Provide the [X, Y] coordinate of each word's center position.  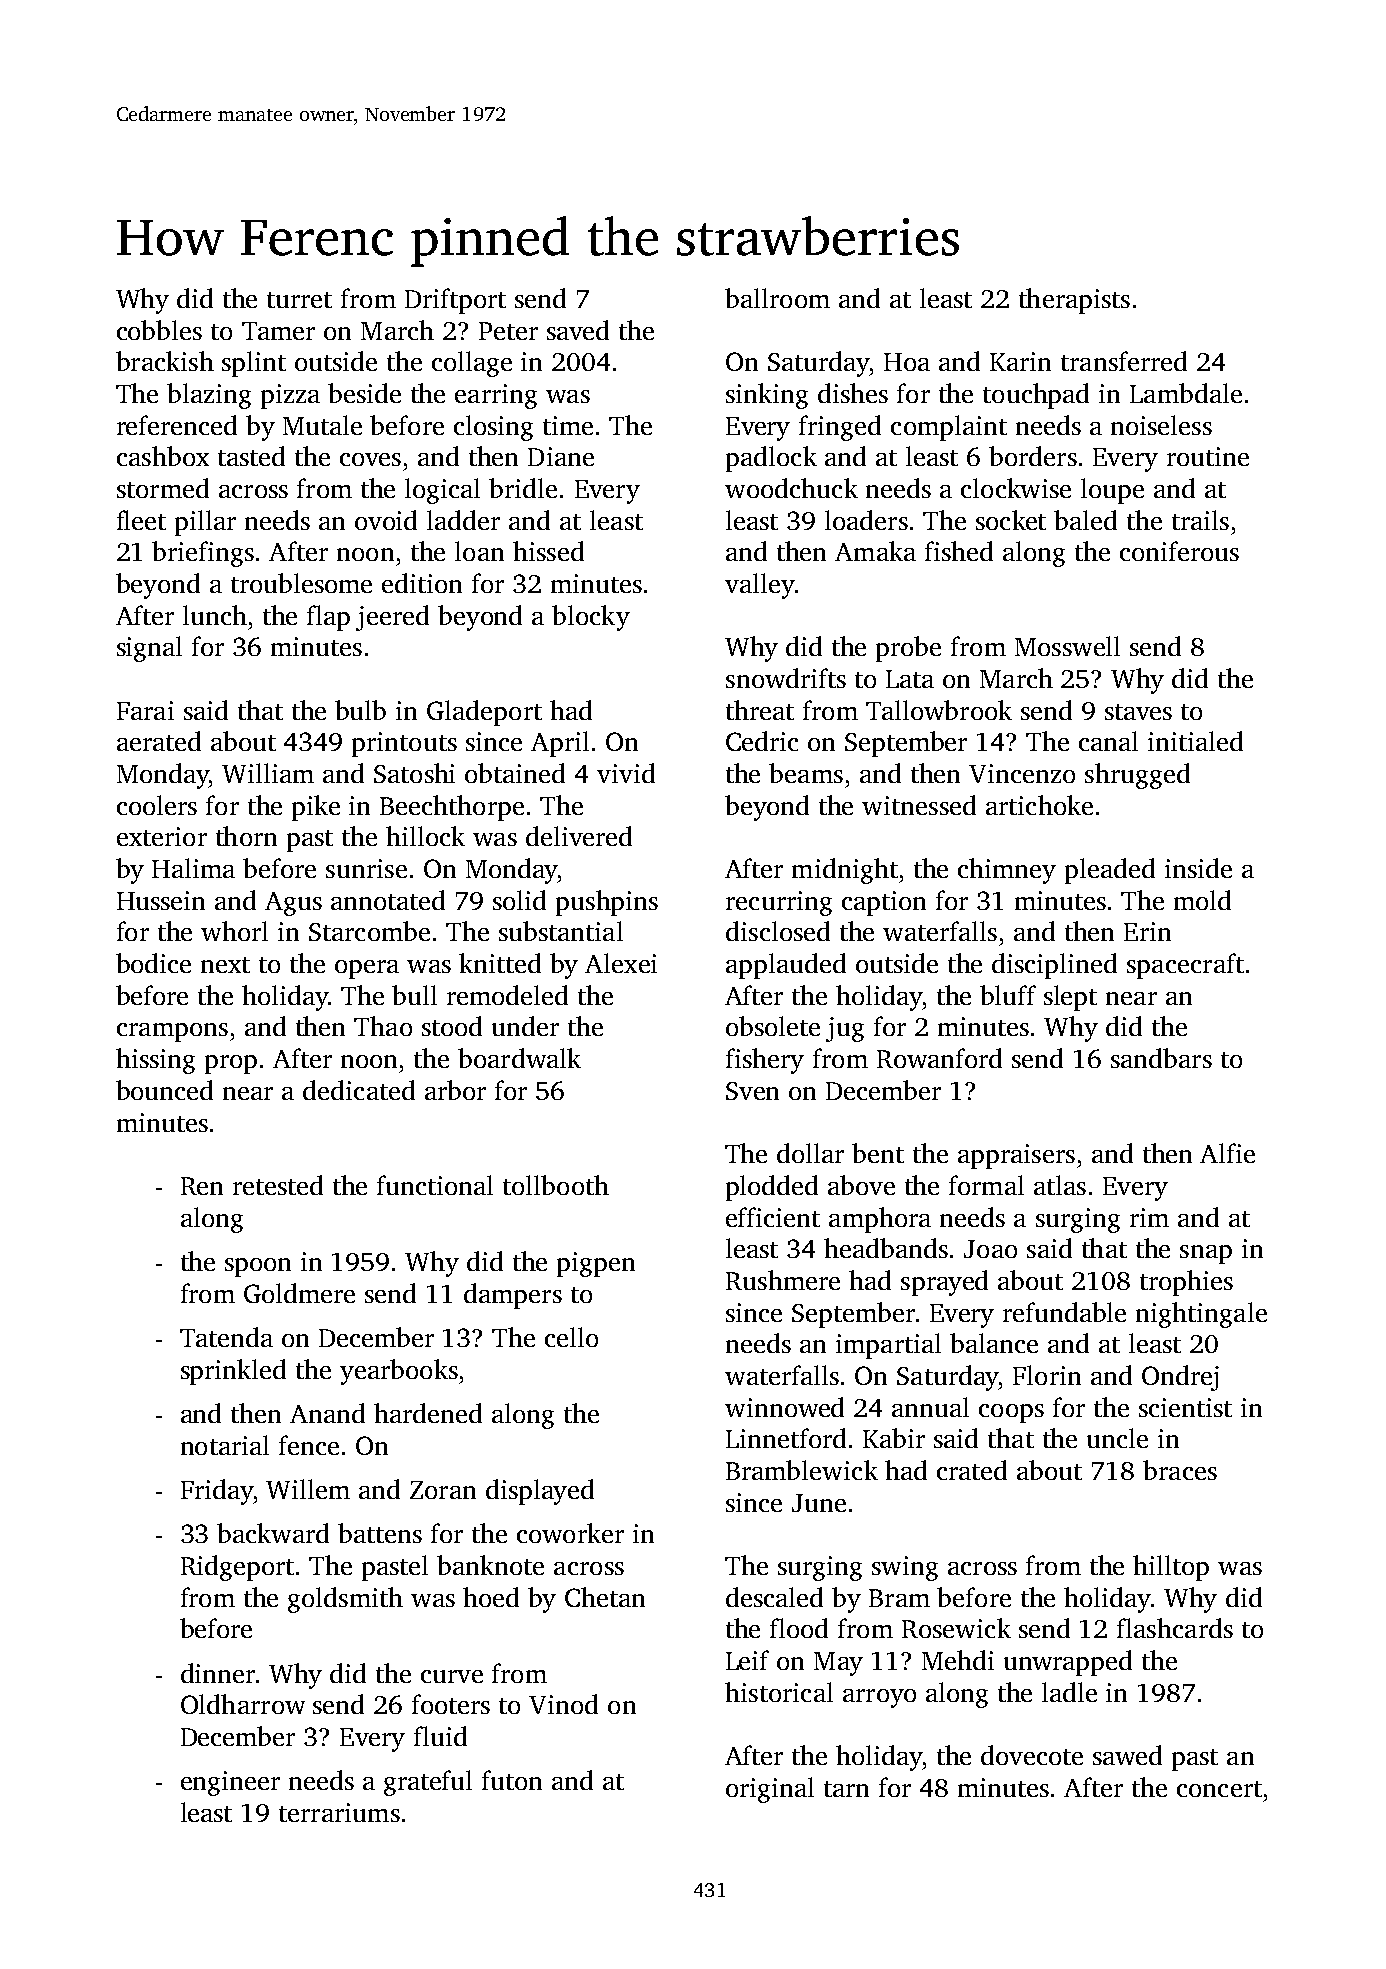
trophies [1186, 1283]
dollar [810, 1153]
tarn [846, 1789]
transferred [1124, 361]
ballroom [777, 298]
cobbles [159, 330]
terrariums [339, 1812]
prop [231, 1064]
